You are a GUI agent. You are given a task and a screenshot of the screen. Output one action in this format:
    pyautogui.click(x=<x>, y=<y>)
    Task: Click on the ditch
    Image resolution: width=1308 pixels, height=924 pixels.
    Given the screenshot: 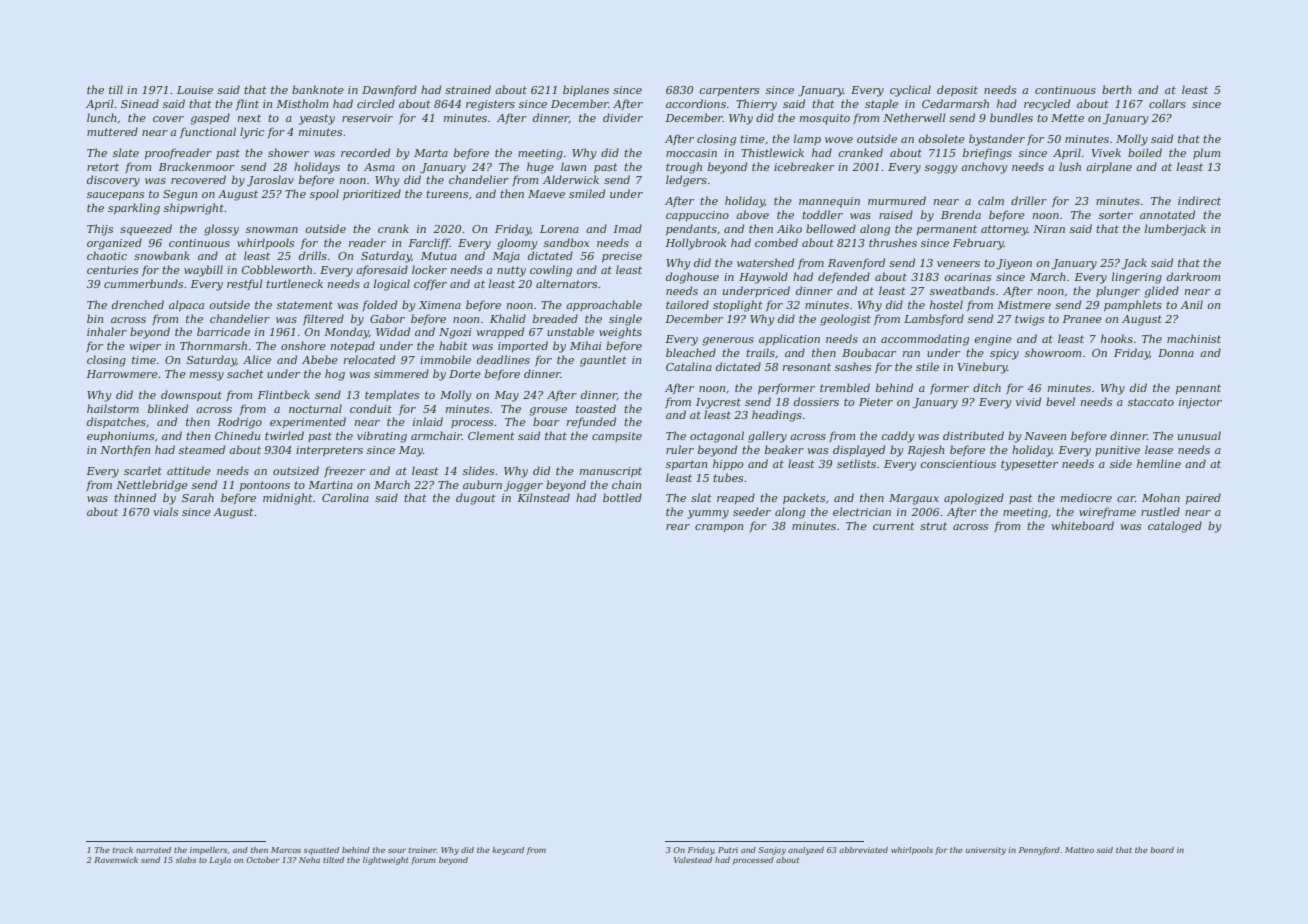 What is the action you would take?
    pyautogui.click(x=987, y=387)
